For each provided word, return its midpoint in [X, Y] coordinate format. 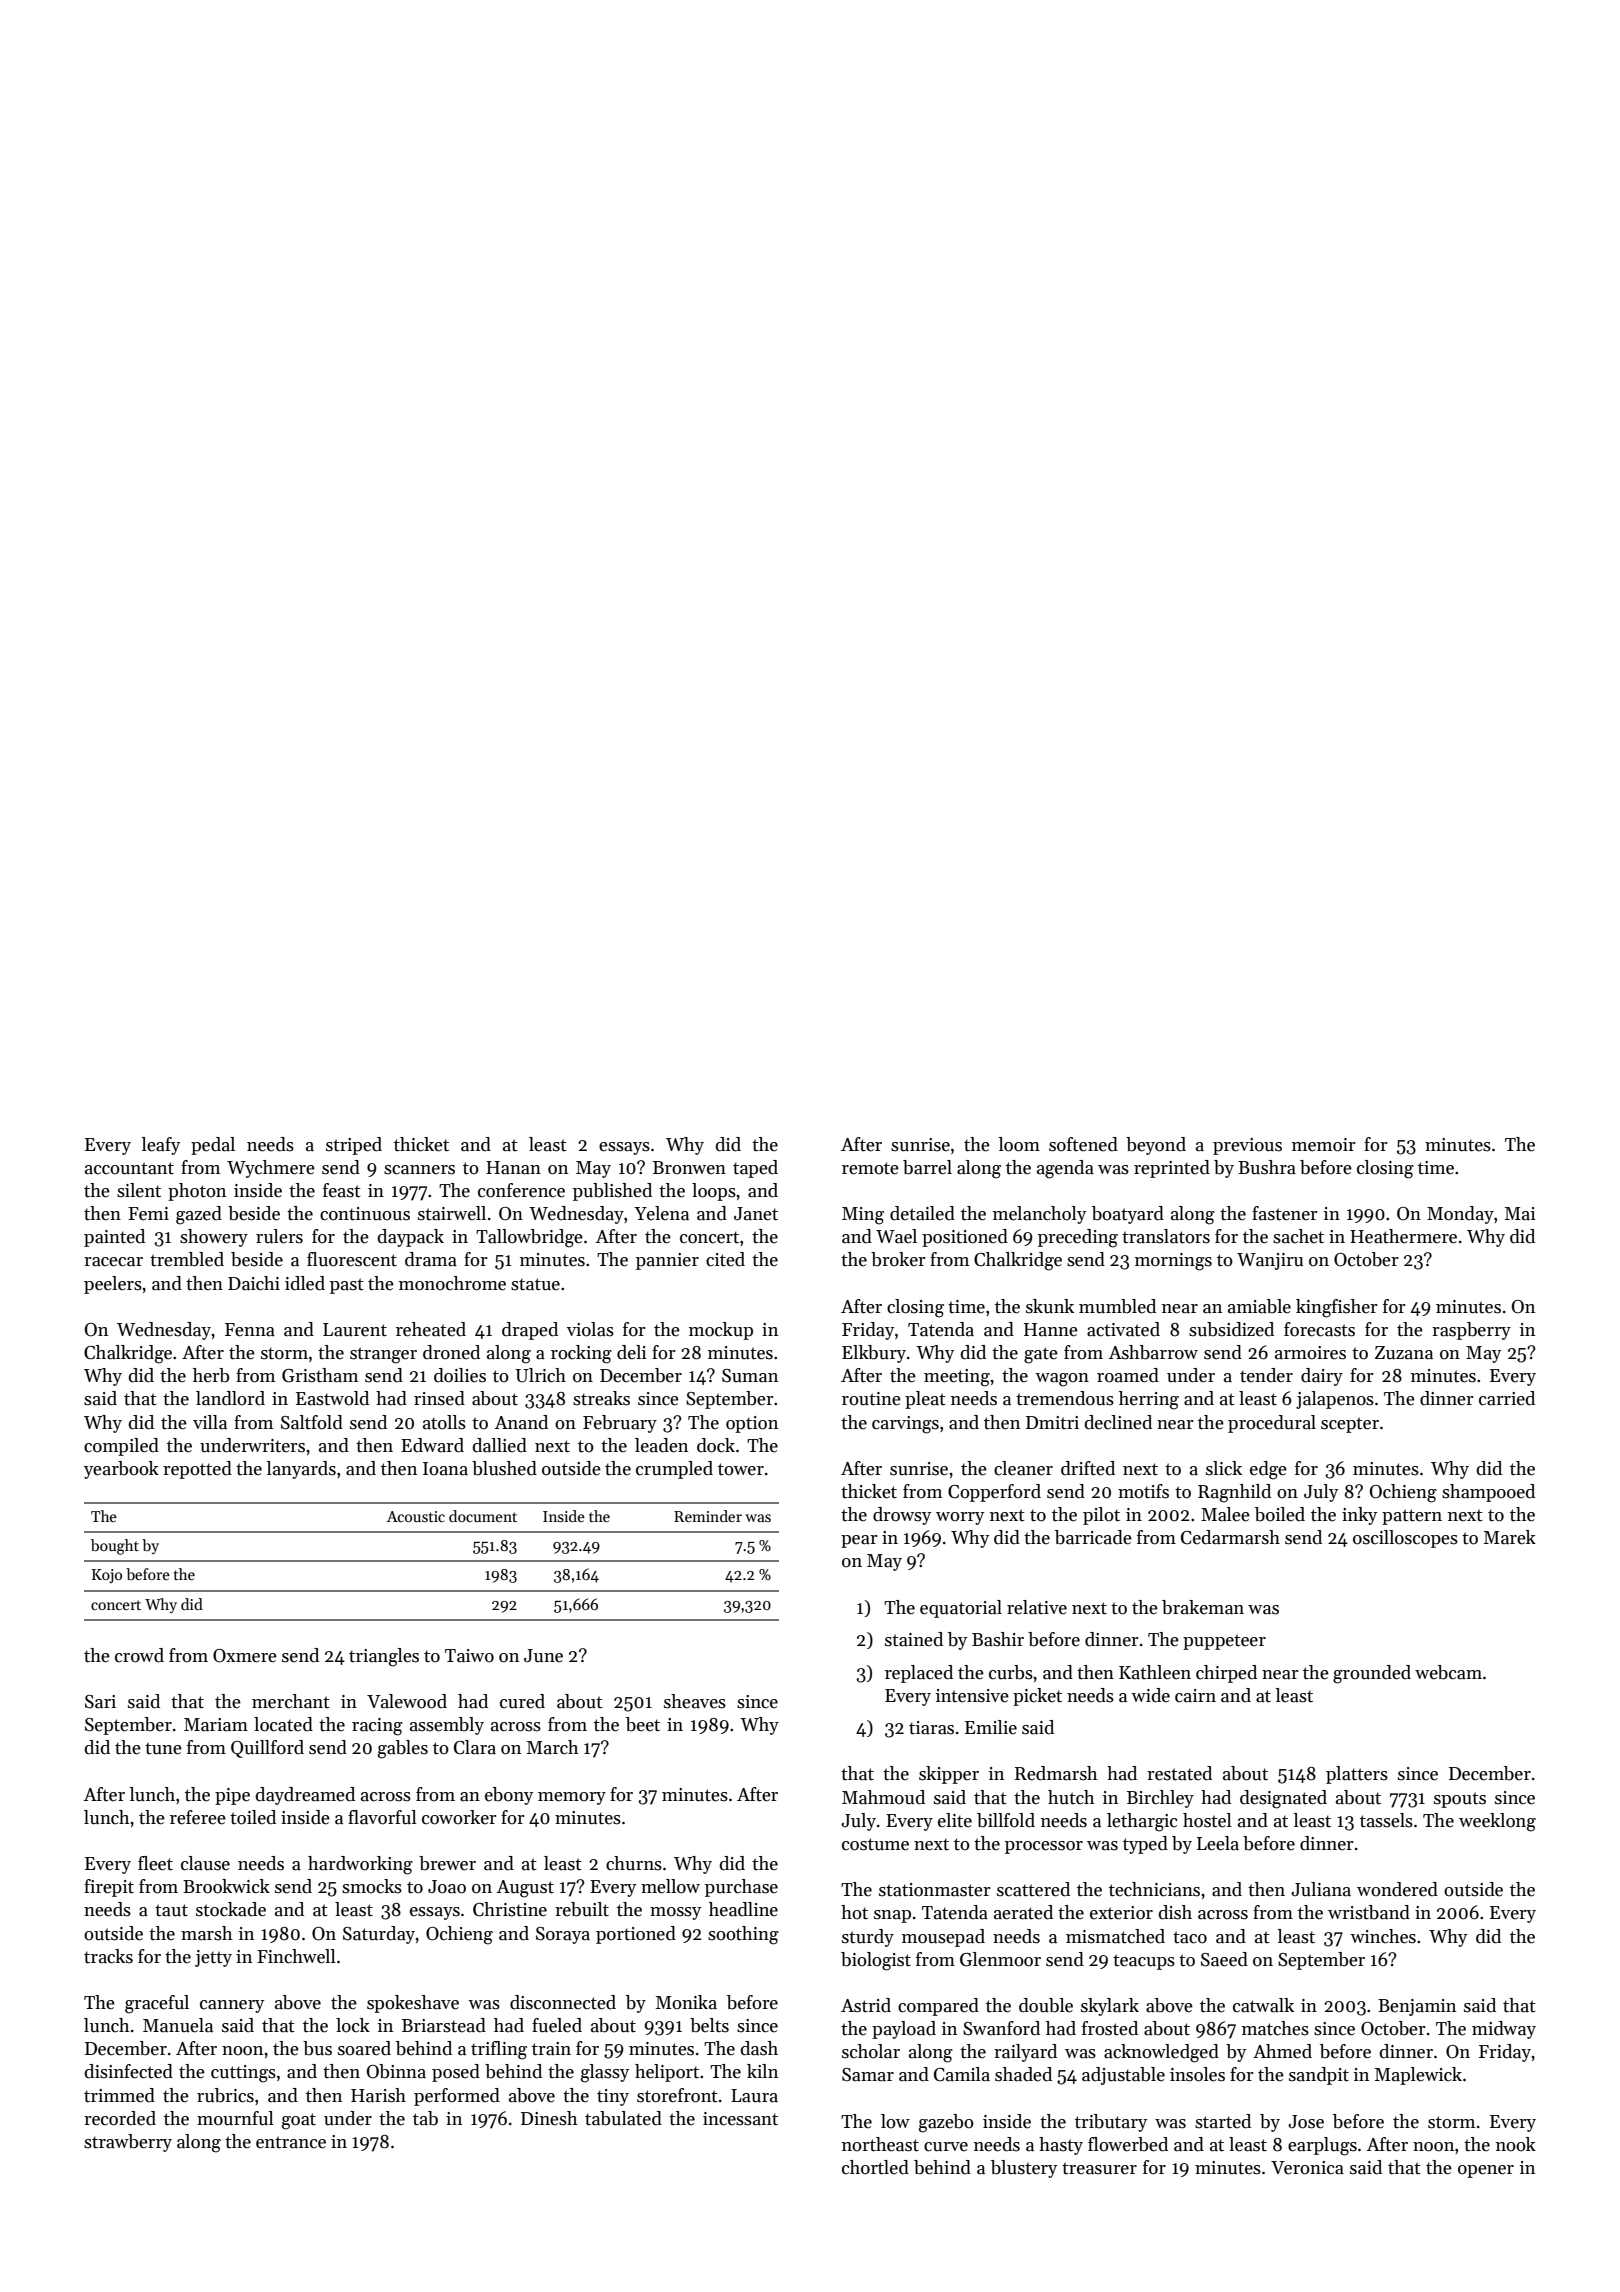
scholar [871, 2051]
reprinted [1172, 1169]
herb [211, 1375]
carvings [905, 1425]
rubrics [225, 2095]
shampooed [1488, 1493]
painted [114, 1238]
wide [1150, 1695]
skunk [1050, 1306]
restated [1179, 1773]
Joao [447, 1887]
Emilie [991, 1727]
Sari [100, 1702]
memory [572, 1798]
